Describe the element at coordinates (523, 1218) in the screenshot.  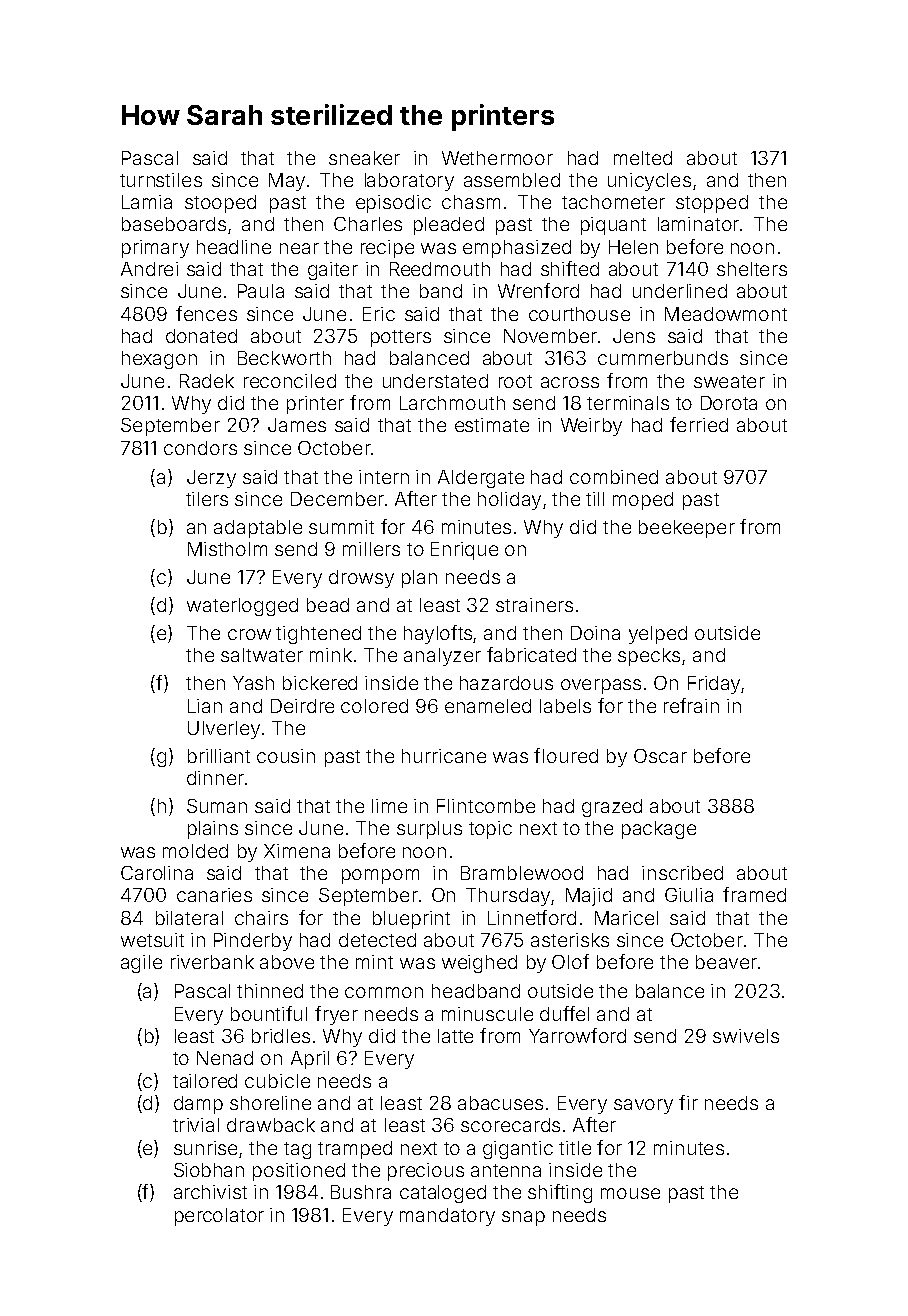
I see `snap` at that location.
